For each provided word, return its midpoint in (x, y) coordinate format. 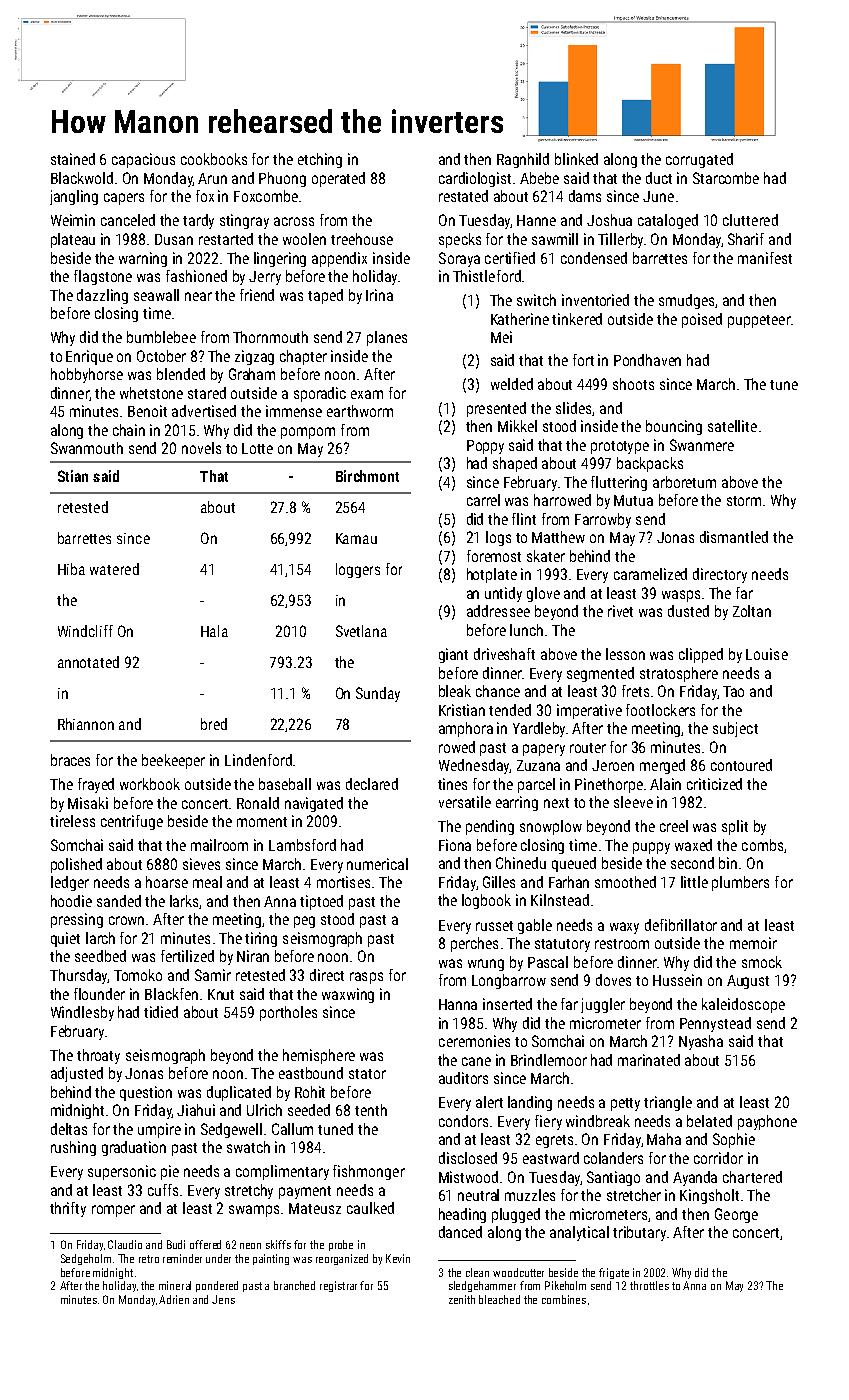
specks (460, 240)
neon (250, 1246)
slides (574, 409)
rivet (620, 611)
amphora (466, 729)
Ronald (258, 803)
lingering (280, 259)
